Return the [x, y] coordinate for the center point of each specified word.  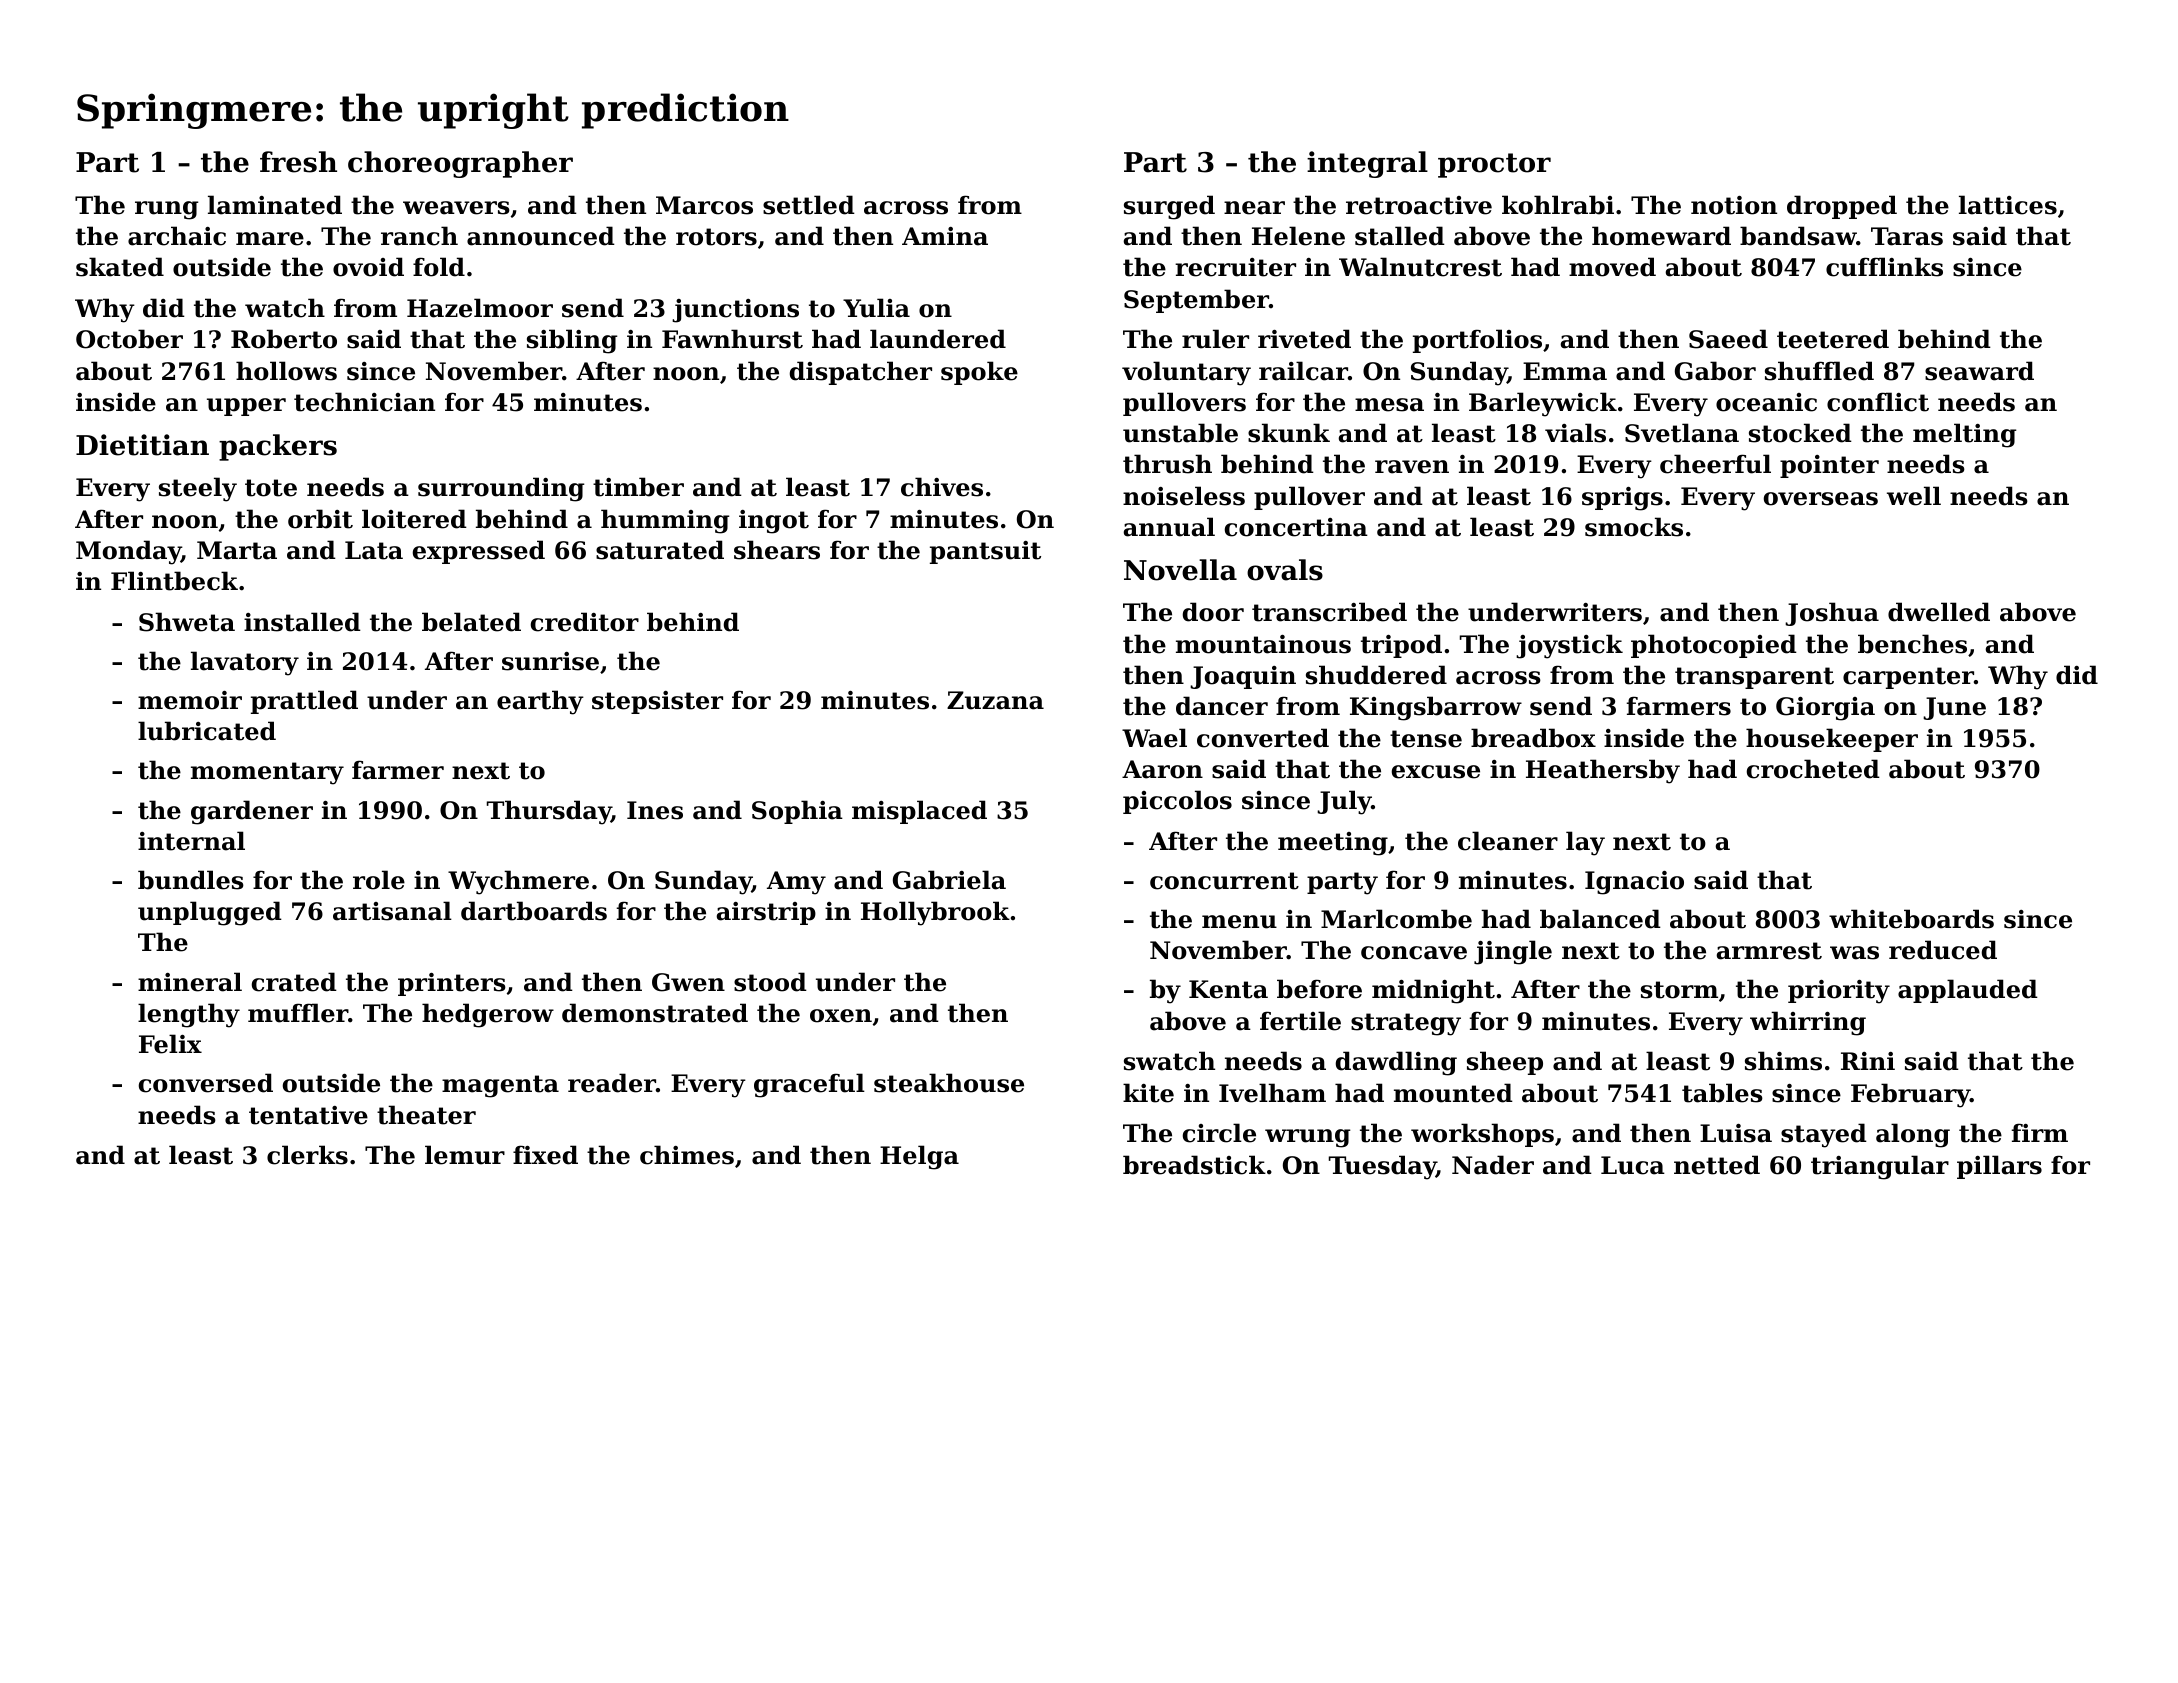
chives [942, 487]
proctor [1494, 165]
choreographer [460, 164]
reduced [1943, 950]
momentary [267, 773]
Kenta [1228, 989]
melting [1964, 435]
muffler [298, 1013]
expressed [479, 552]
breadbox [1533, 738]
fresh [298, 162]
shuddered [1376, 675]
